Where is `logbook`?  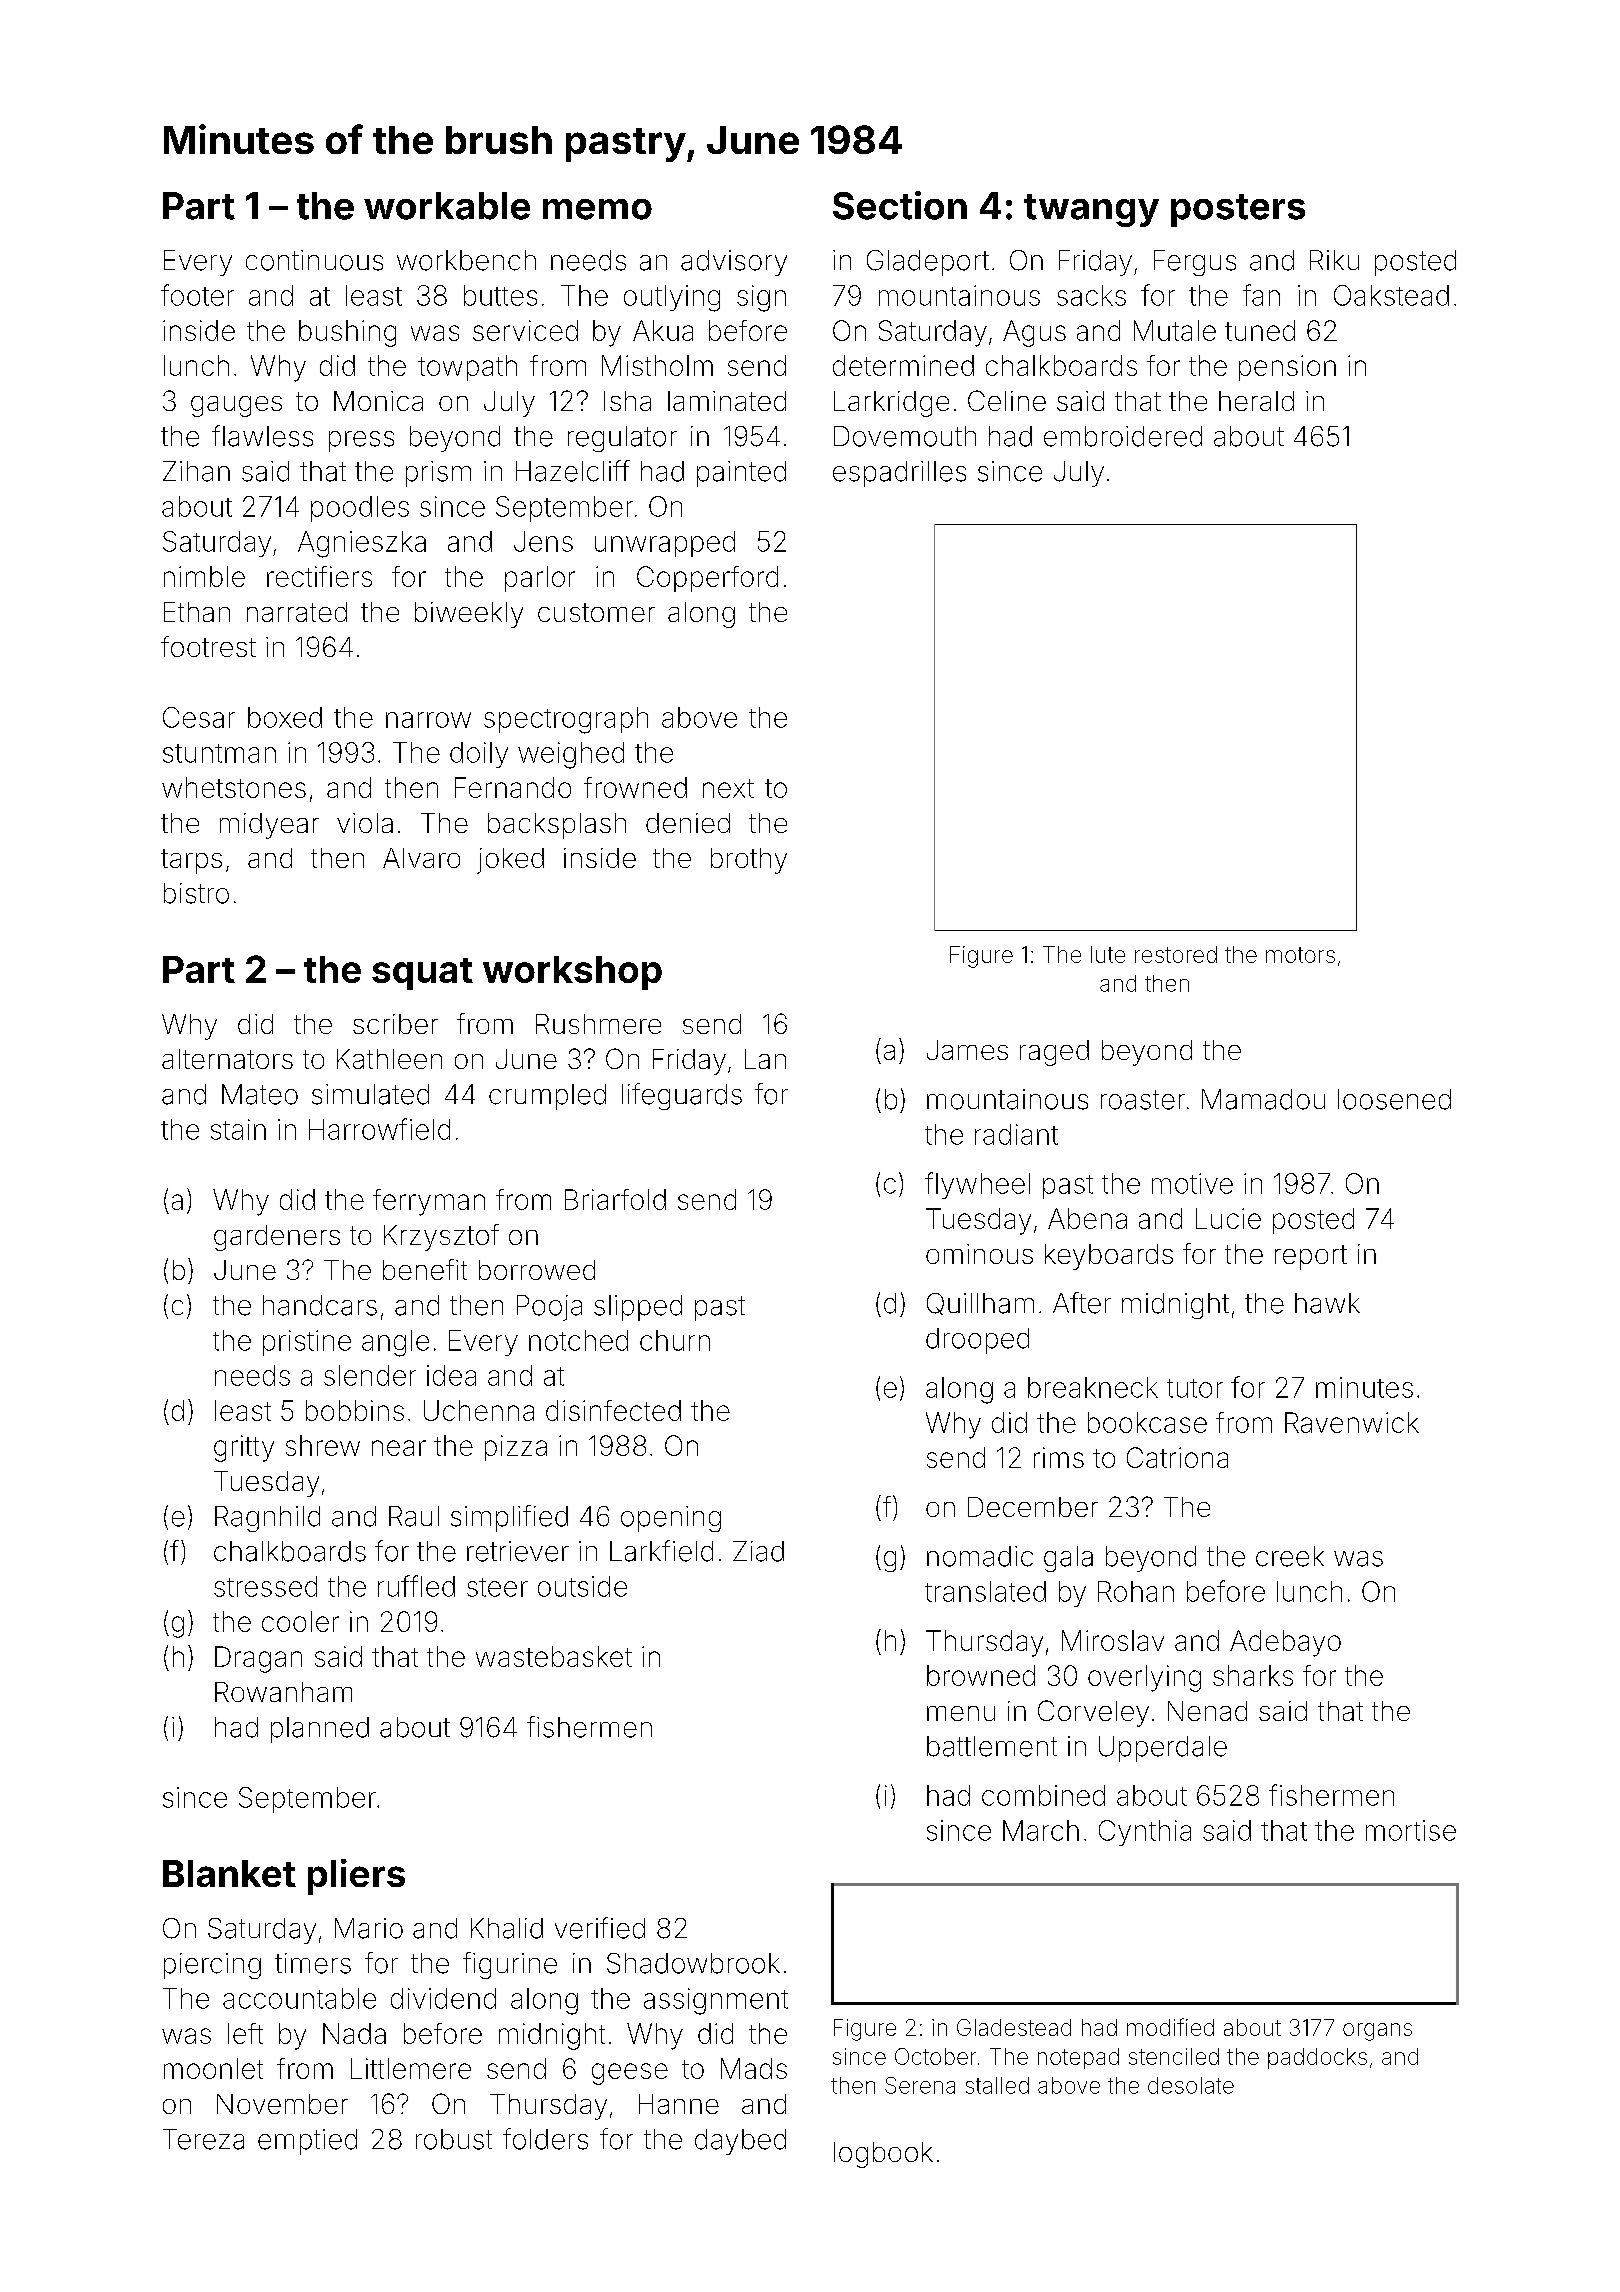 logbook is located at coordinates (883, 2155).
